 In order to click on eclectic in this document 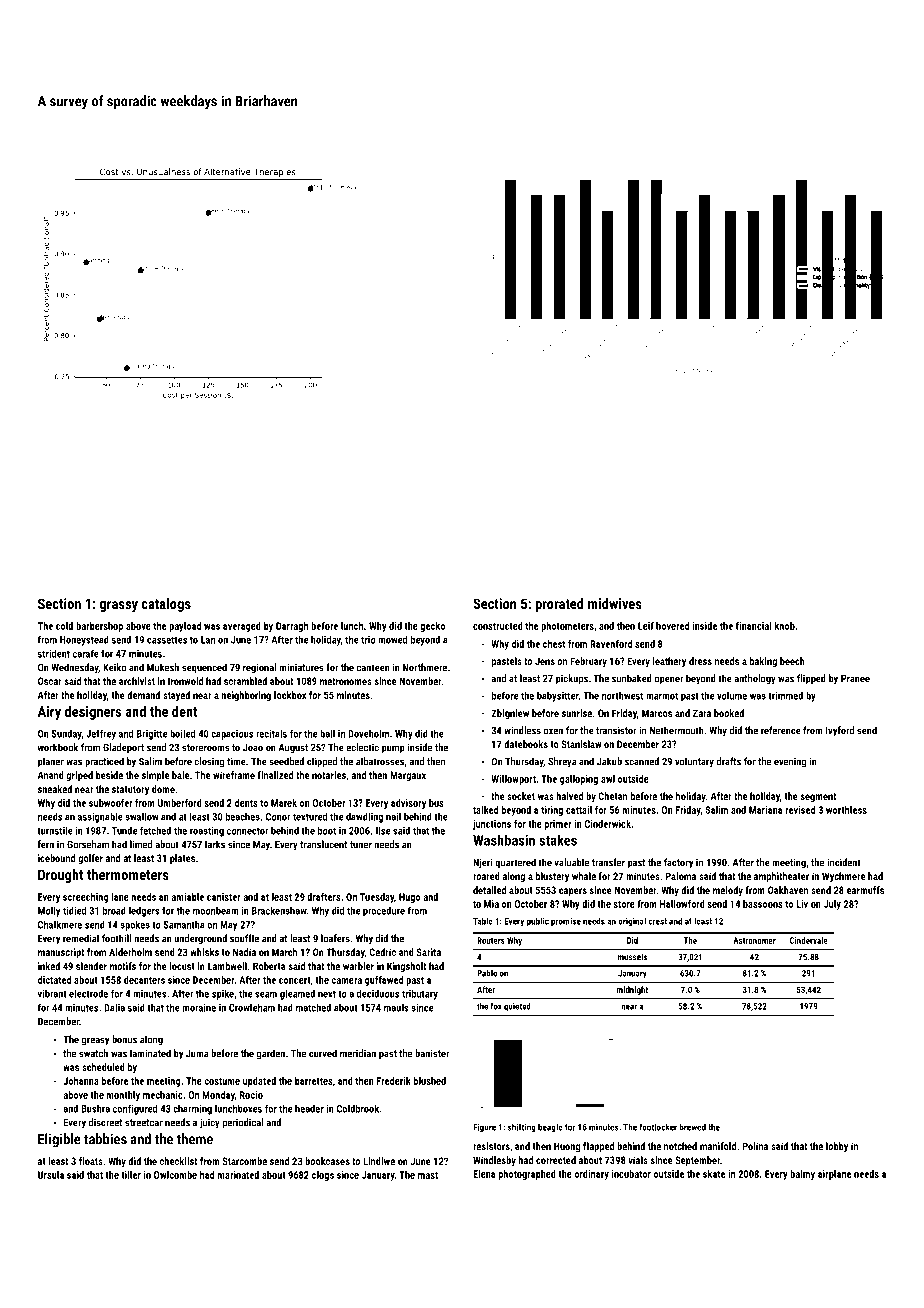, I will do `click(362, 747)`.
